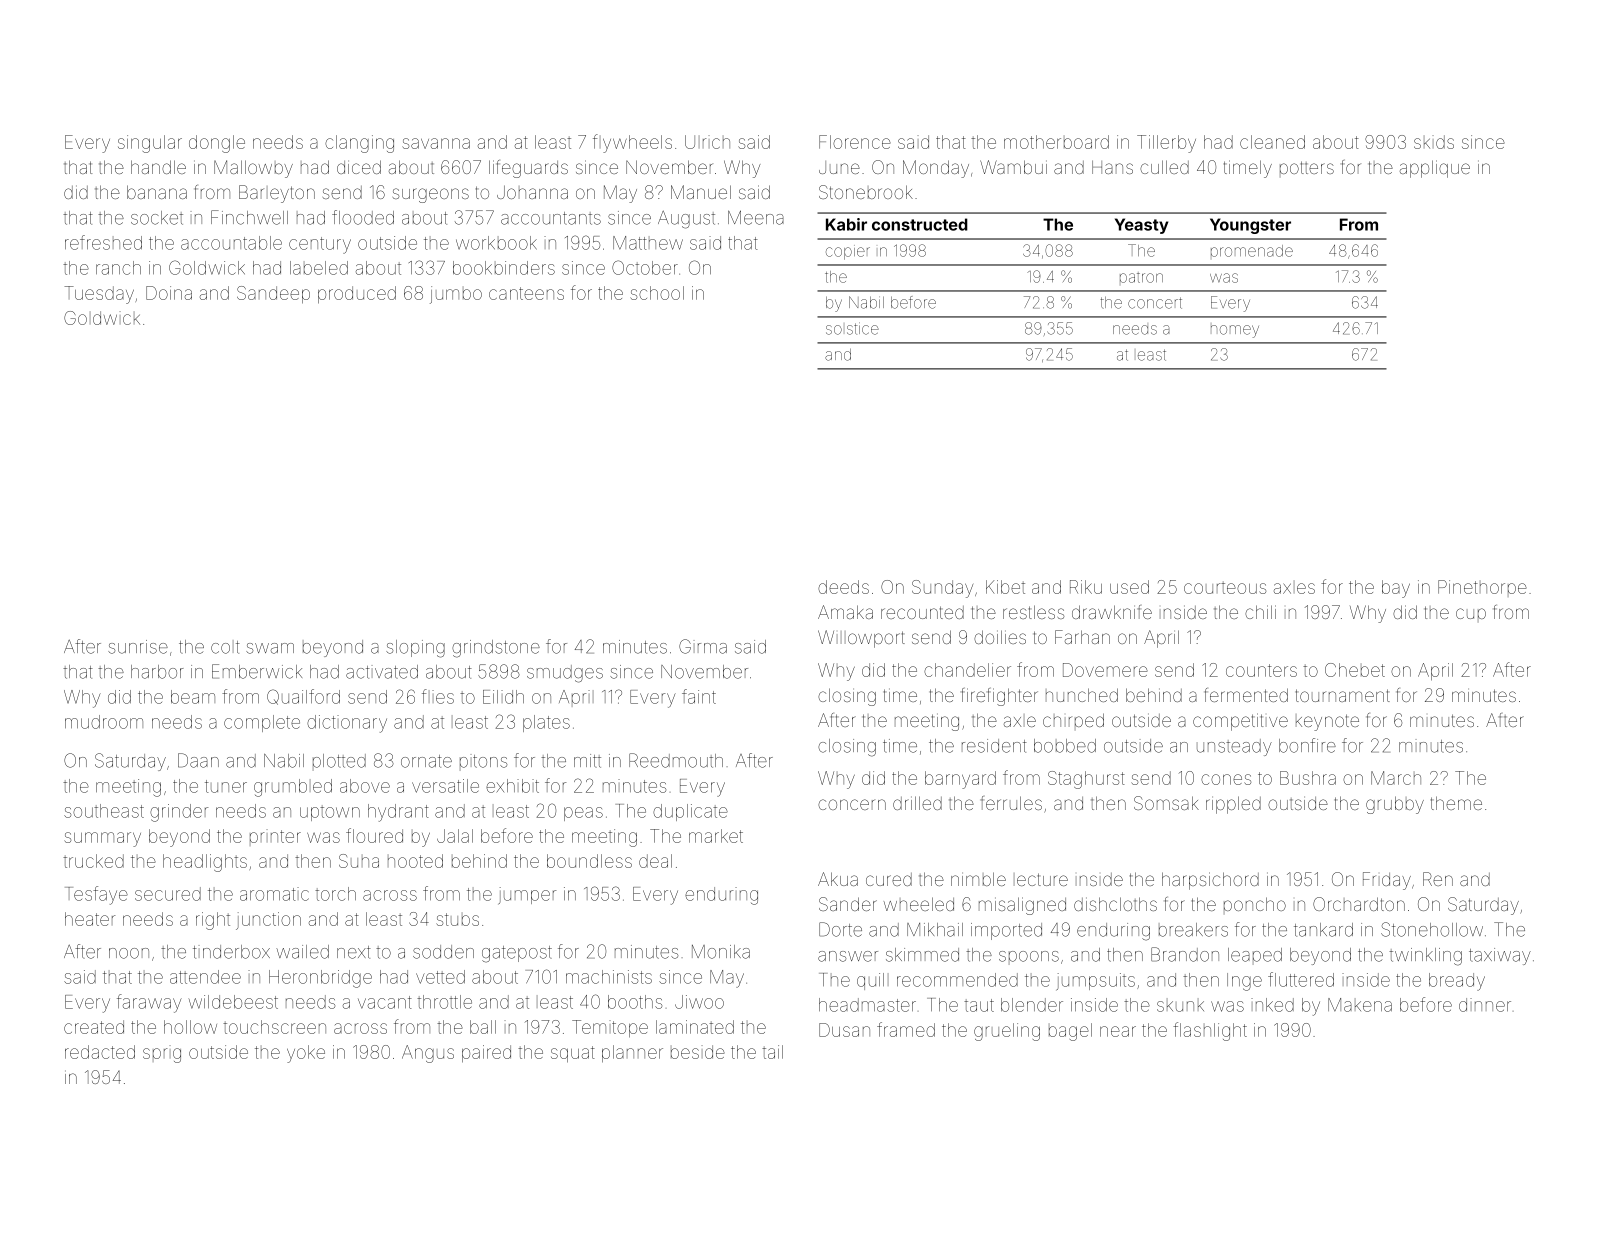  What do you see at coordinates (843, 587) in the image?
I see `deeds` at bounding box center [843, 587].
